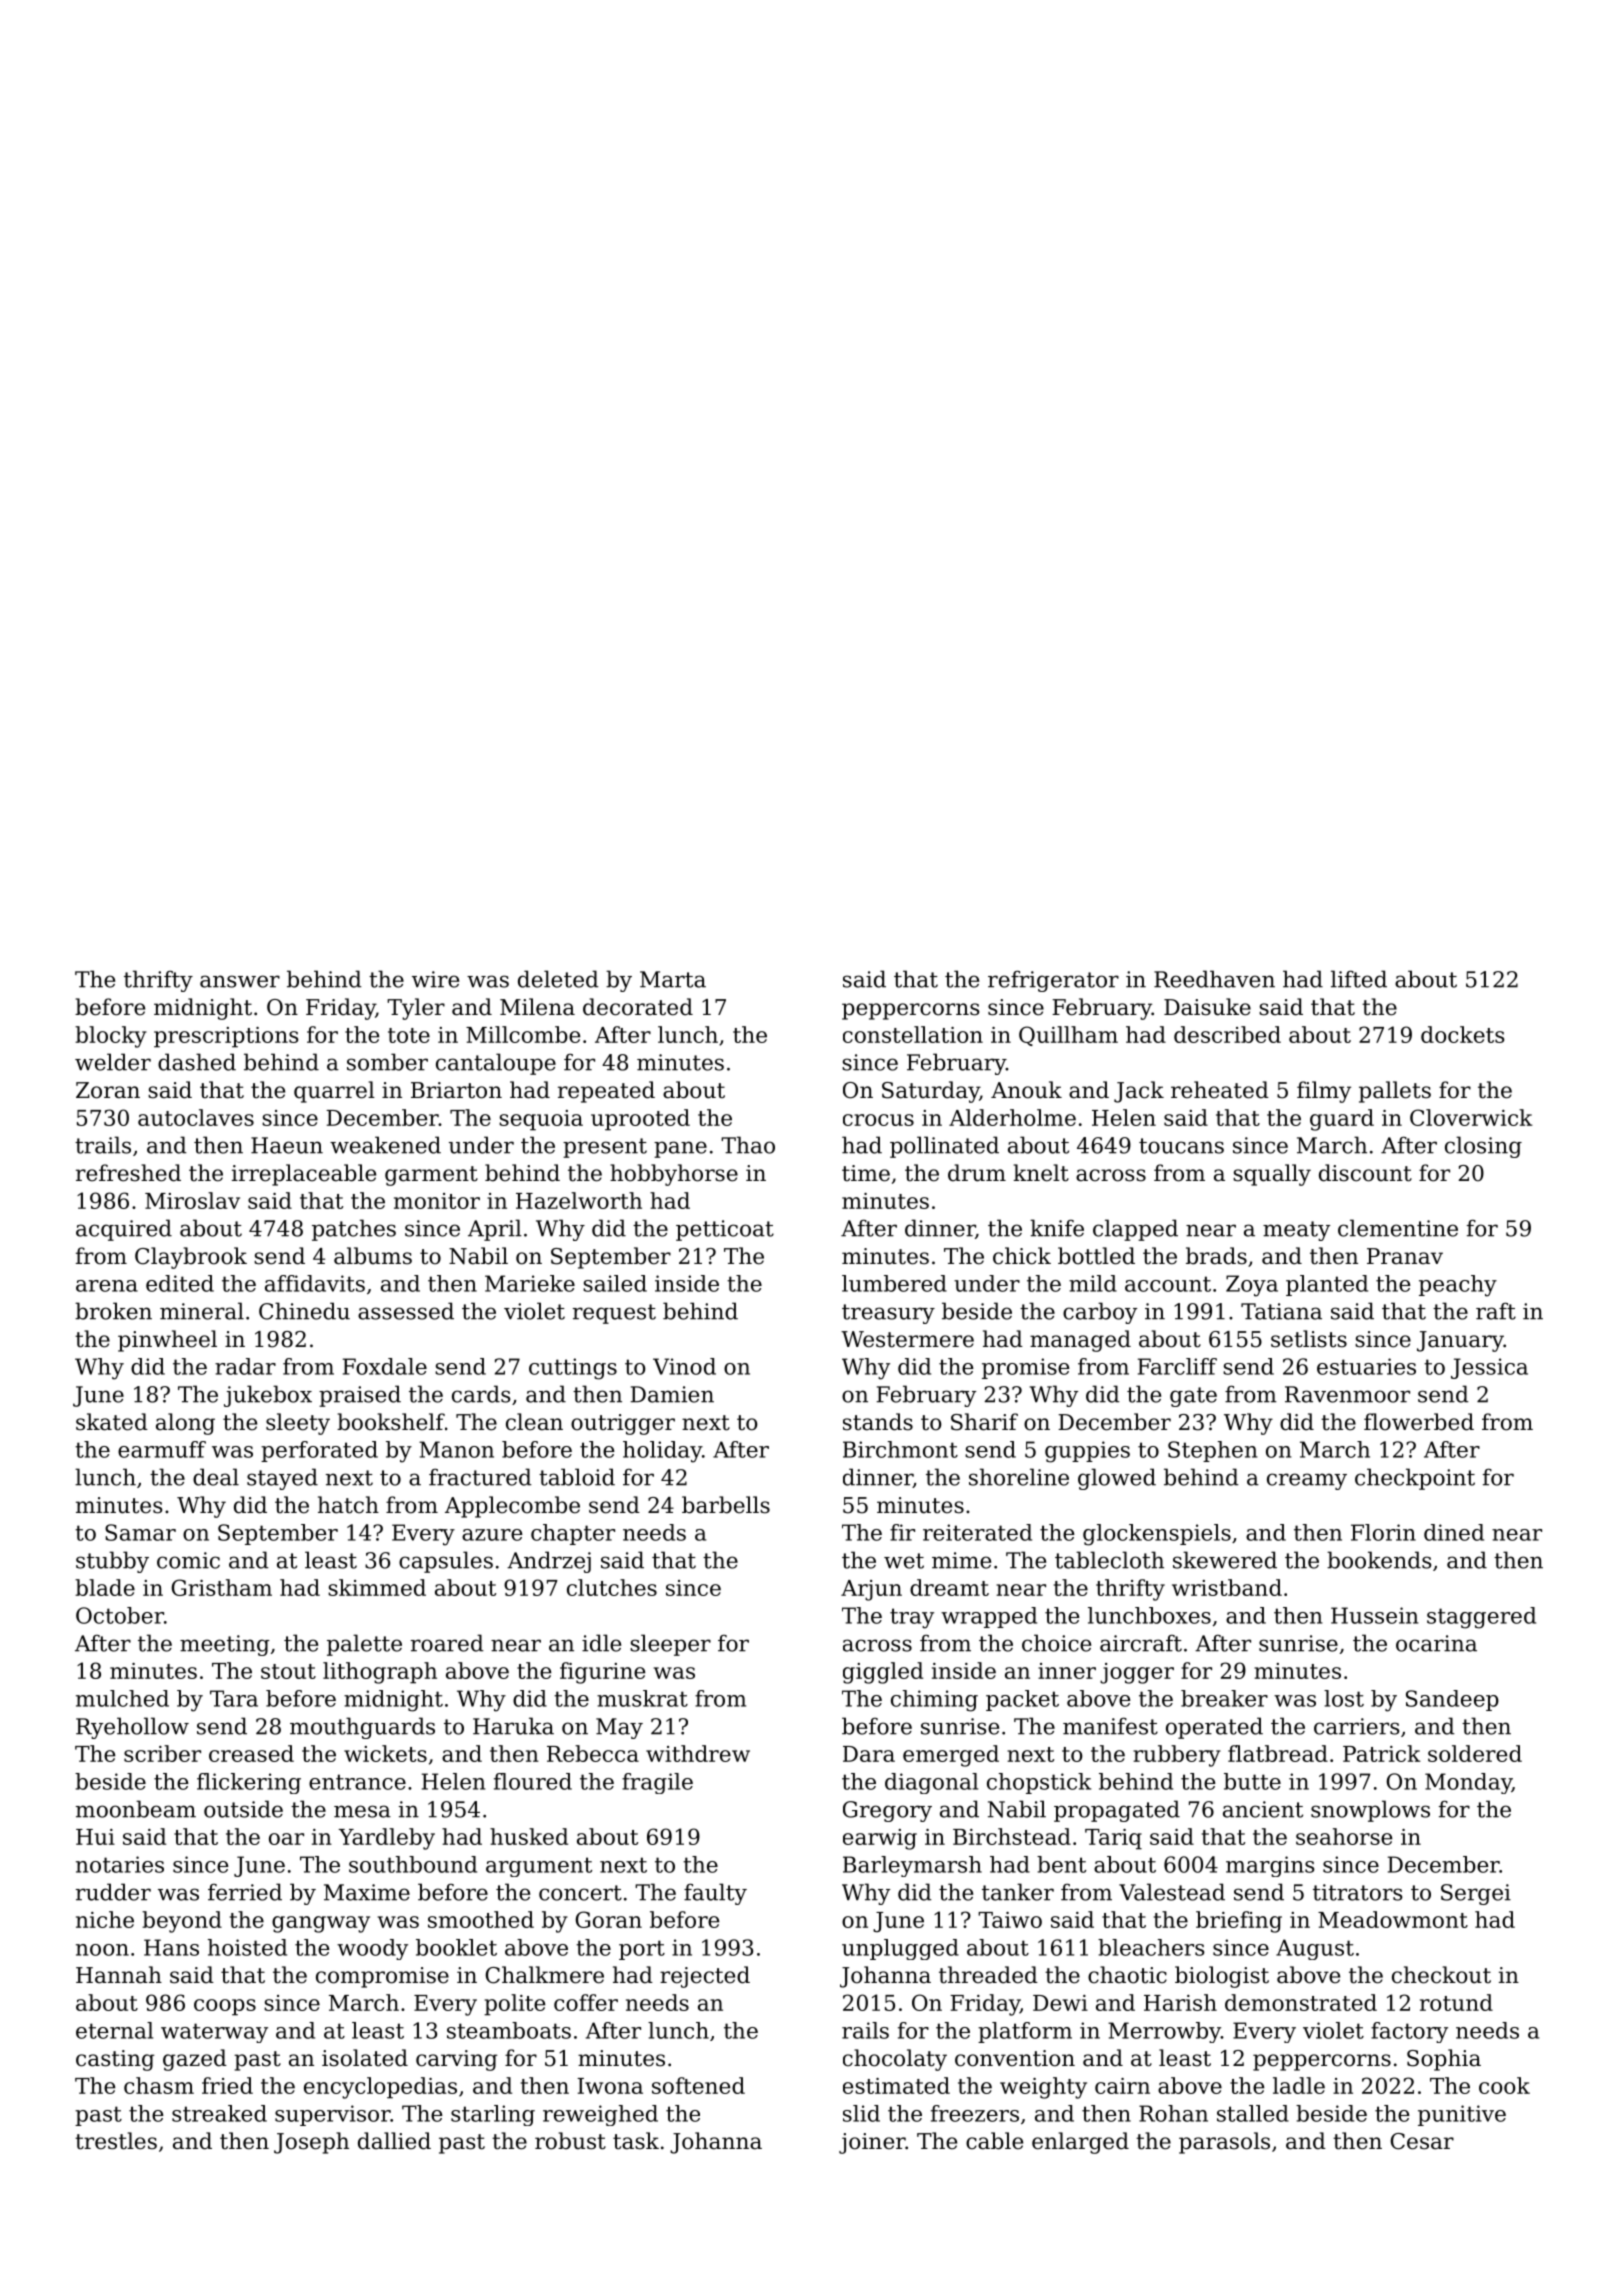 This screenshot has height=2292, width=1620. Describe the element at coordinates (409, 1035) in the screenshot. I see `tote` at that location.
